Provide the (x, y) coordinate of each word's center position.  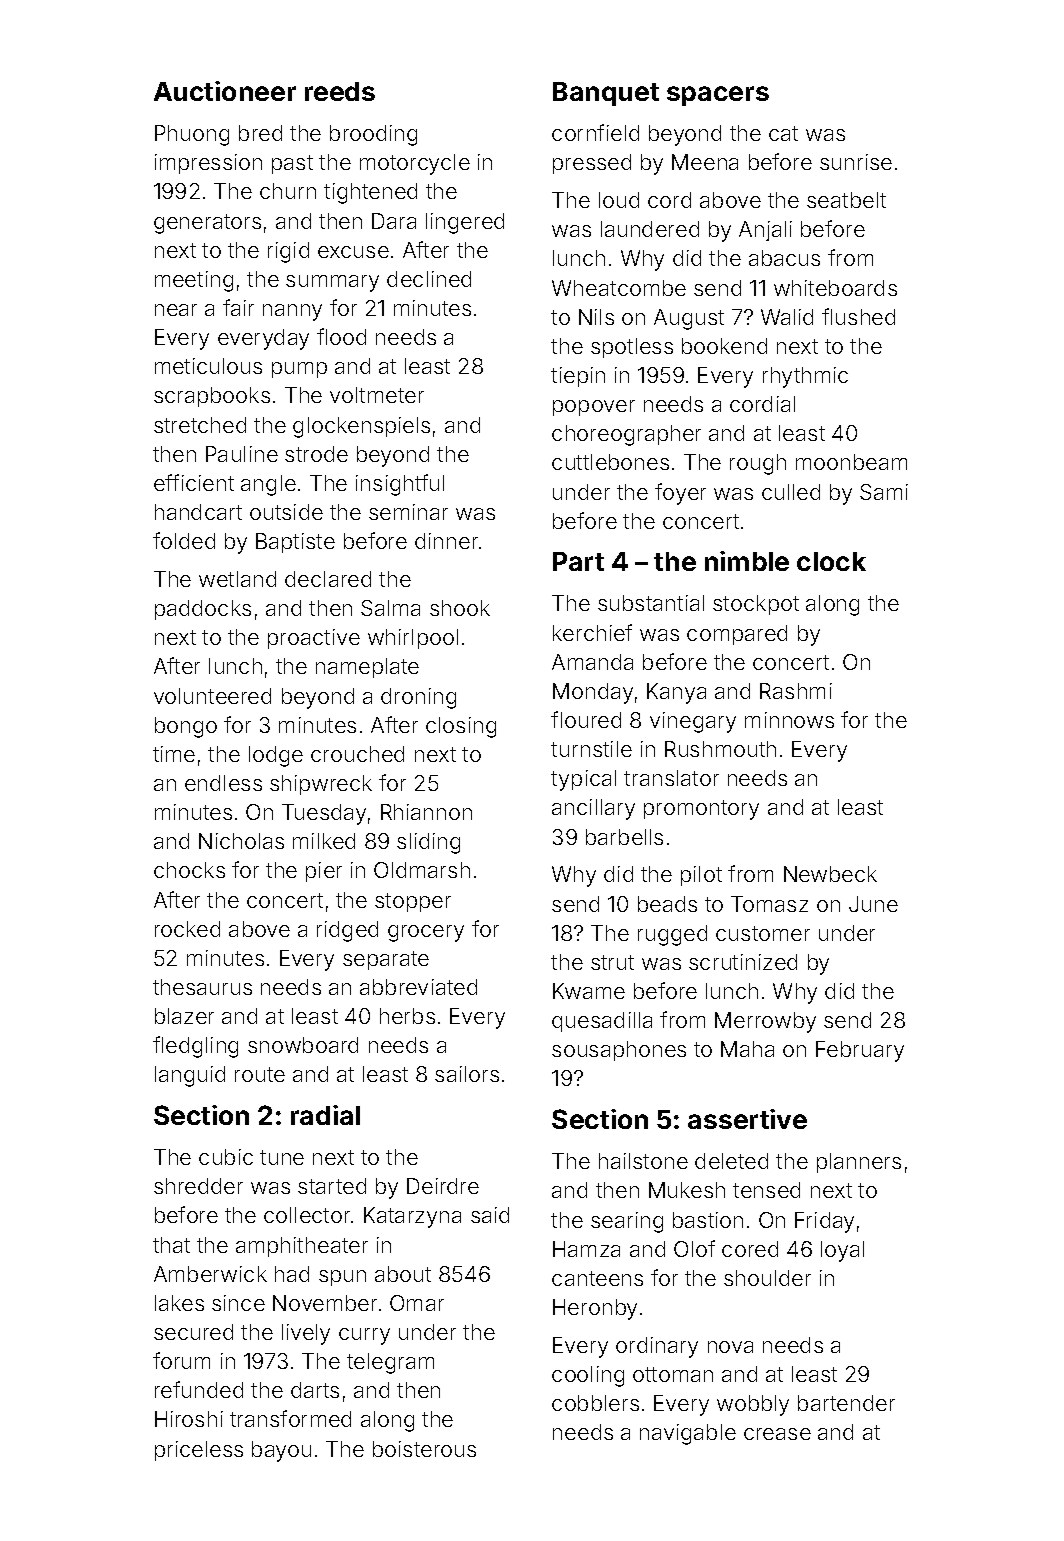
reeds (340, 91)
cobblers (595, 1403)
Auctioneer (225, 91)
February (860, 1051)
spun (342, 1278)
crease (777, 1434)
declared (328, 579)
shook (460, 608)
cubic (226, 1157)
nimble (747, 561)
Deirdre (443, 1186)
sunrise (856, 162)
